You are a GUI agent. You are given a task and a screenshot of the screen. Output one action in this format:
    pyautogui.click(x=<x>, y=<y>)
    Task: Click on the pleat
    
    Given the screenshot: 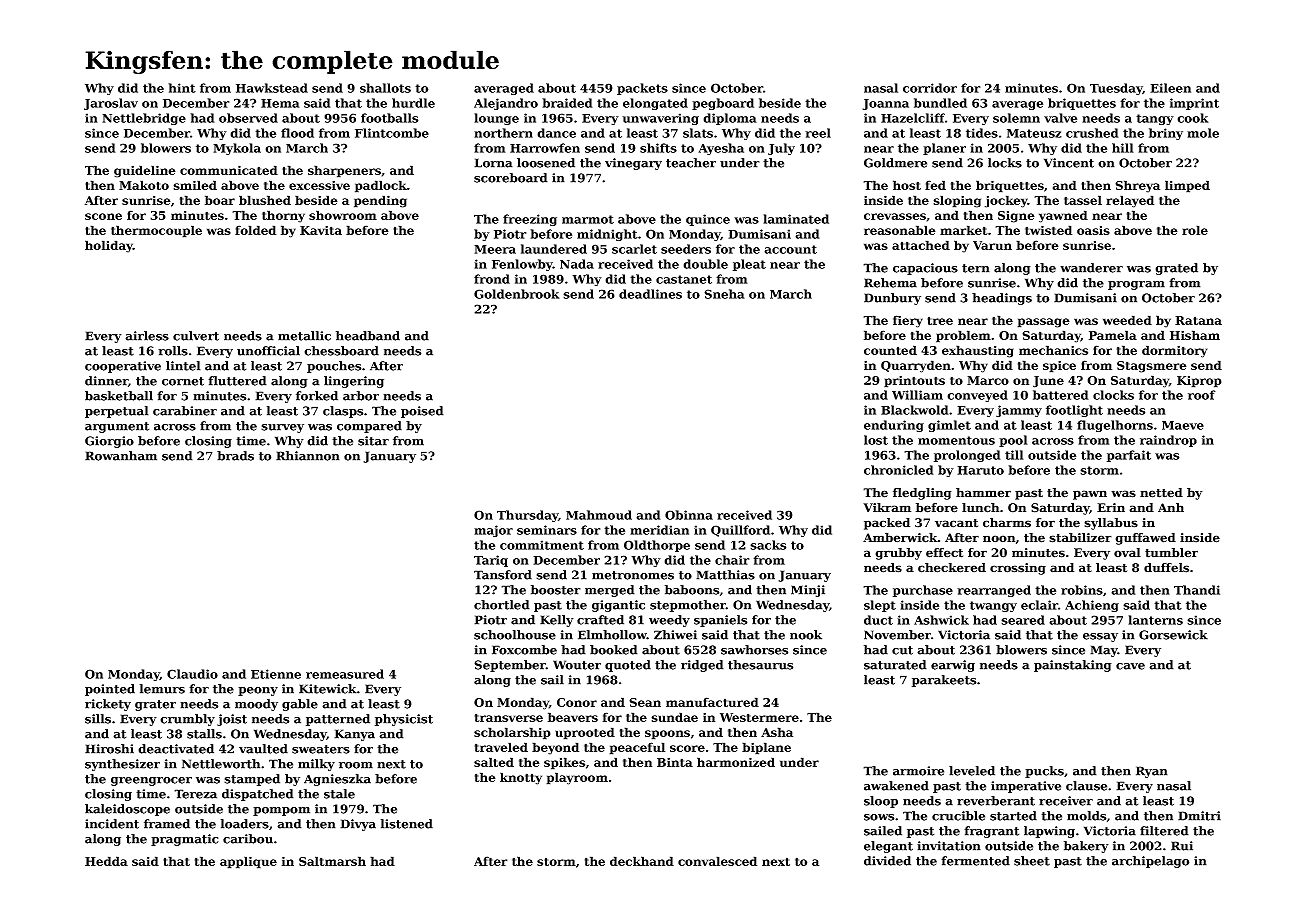 What is the action you would take?
    pyautogui.click(x=749, y=265)
